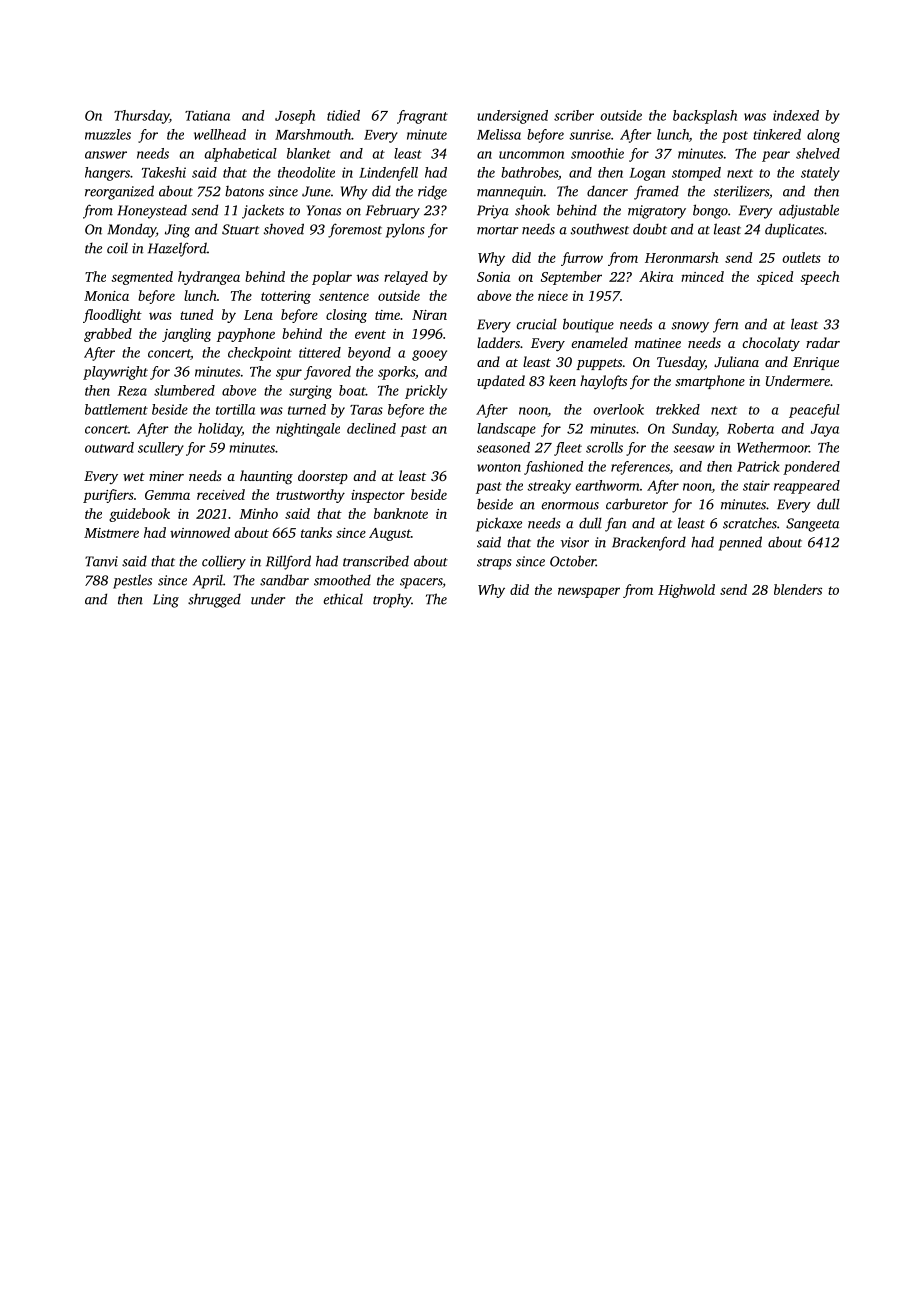 This image has height=1308, width=924. I want to click on Melissa, so click(499, 134).
